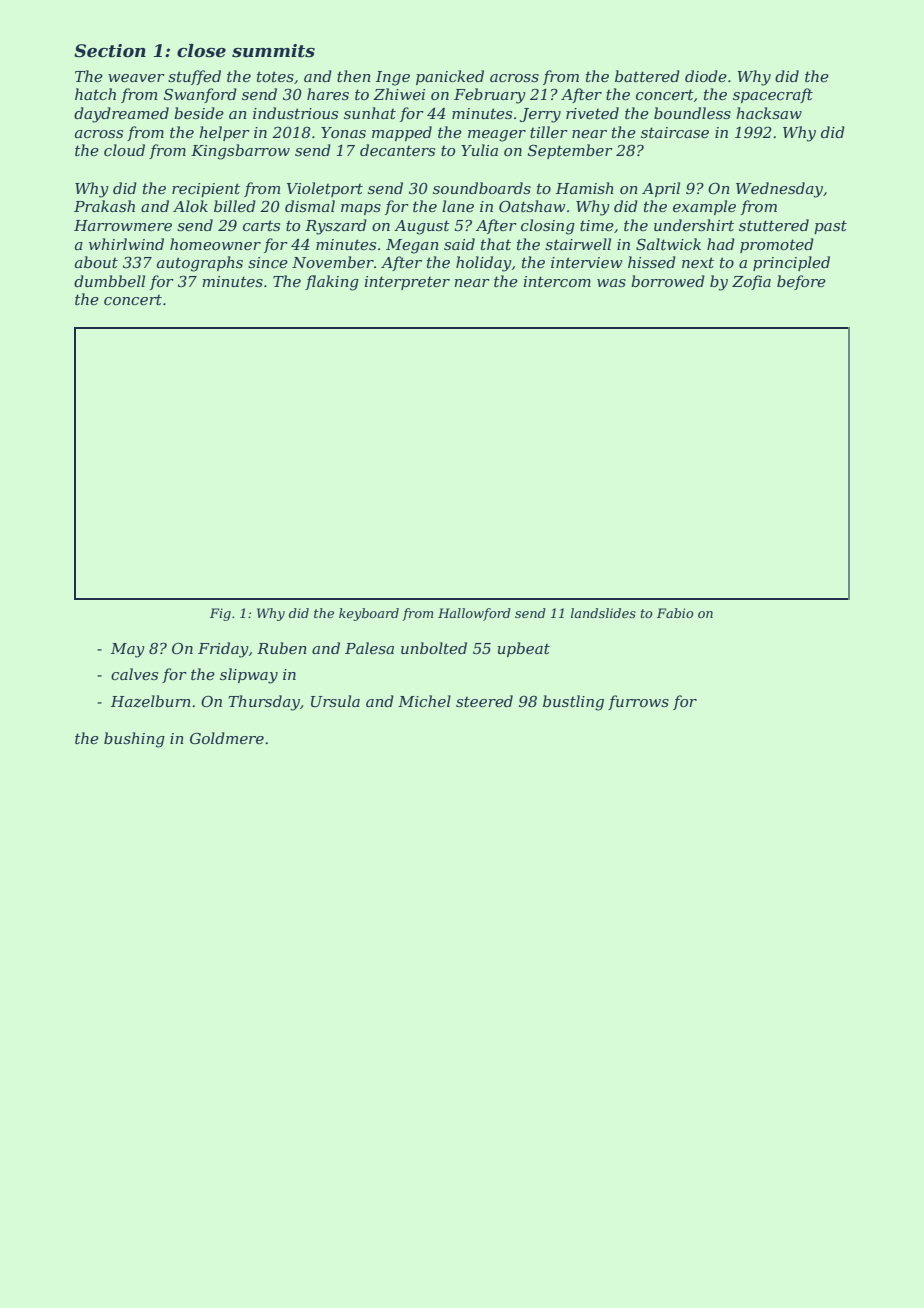  What do you see at coordinates (224, 133) in the screenshot?
I see `helper` at bounding box center [224, 133].
